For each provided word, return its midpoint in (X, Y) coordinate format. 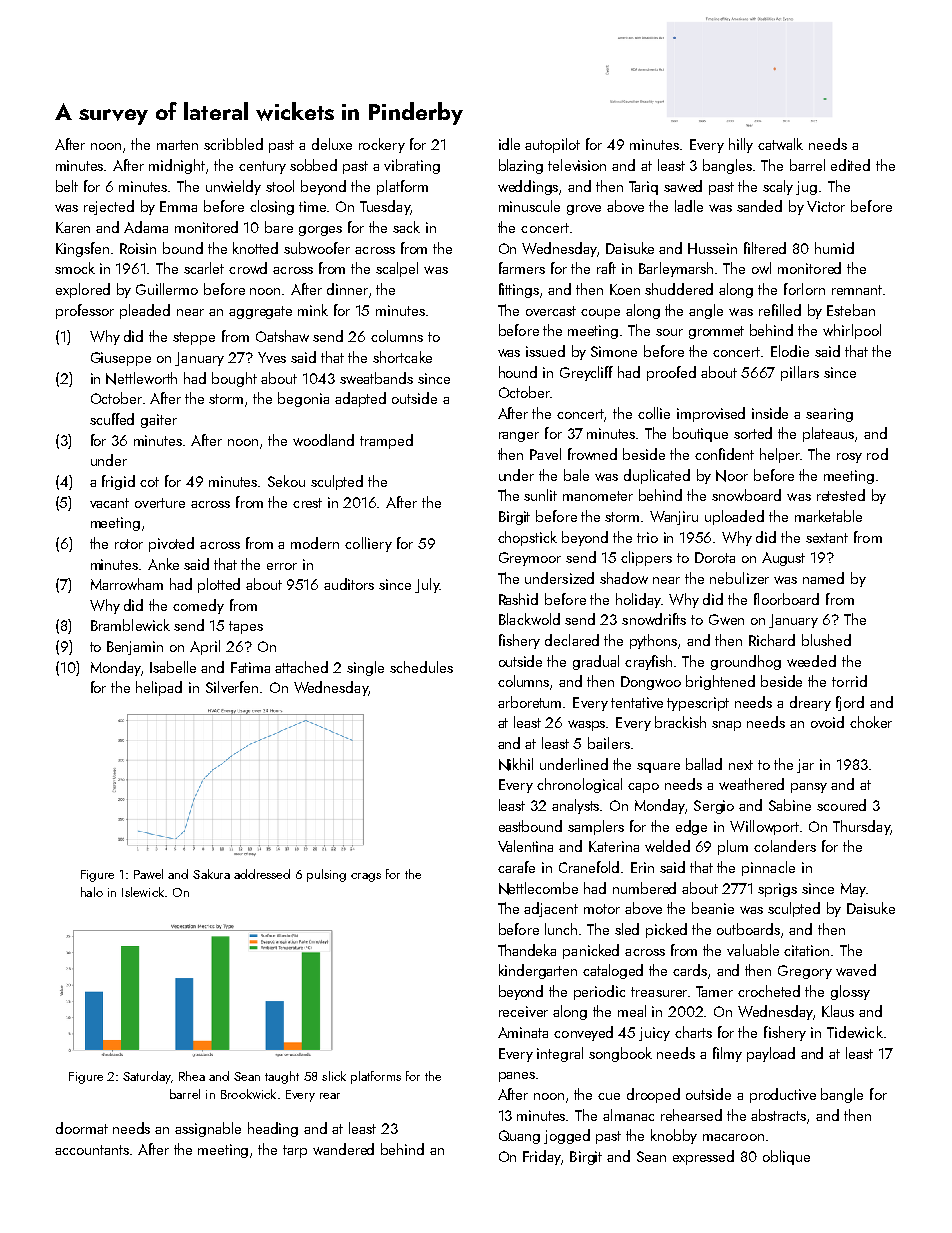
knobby (674, 1136)
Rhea (192, 1076)
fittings (519, 290)
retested (841, 495)
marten (177, 145)
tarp (295, 1151)
